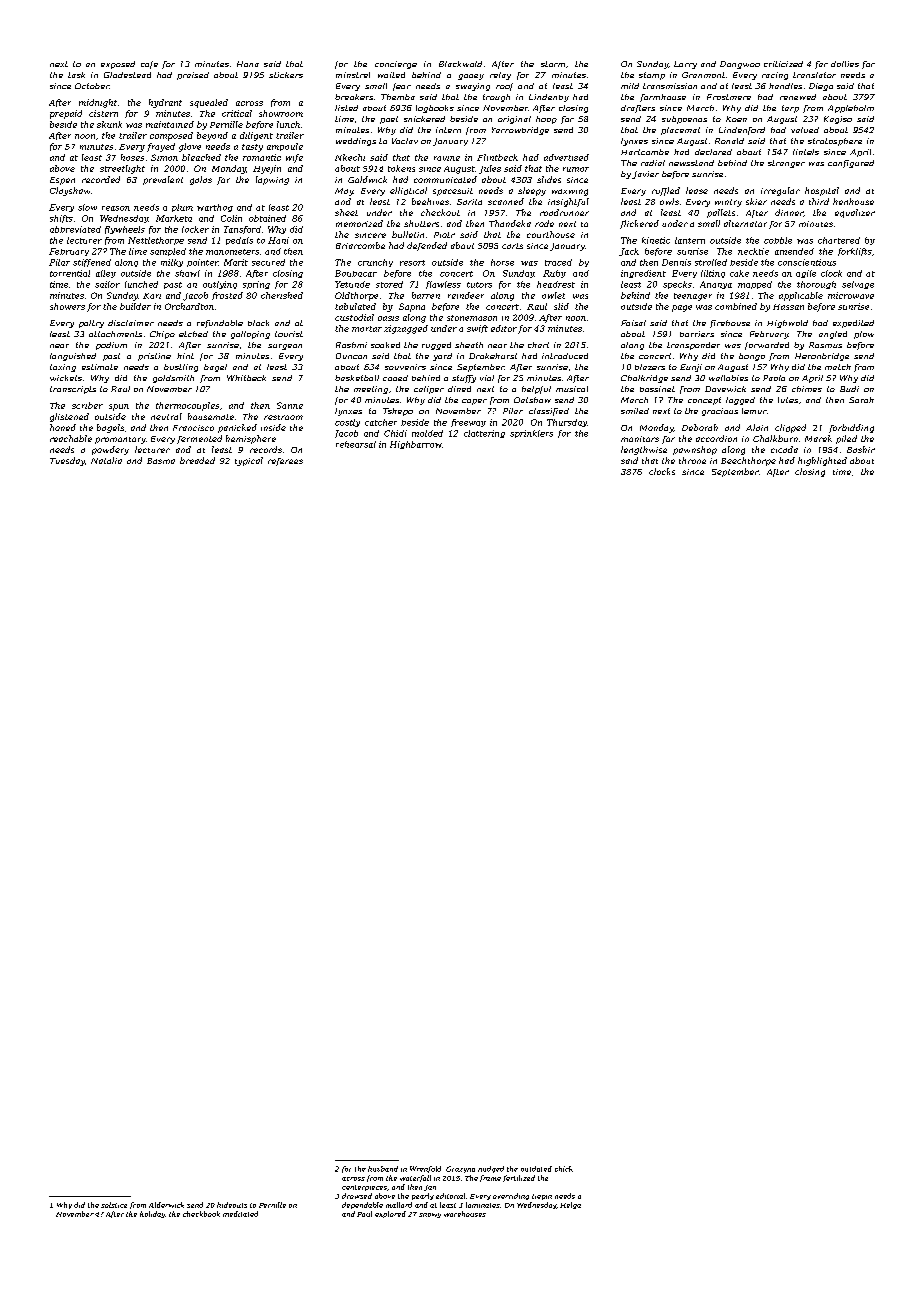 Image resolution: width=924 pixels, height=1308 pixels. What do you see at coordinates (861, 449) in the screenshot?
I see `Bashir` at bounding box center [861, 449].
